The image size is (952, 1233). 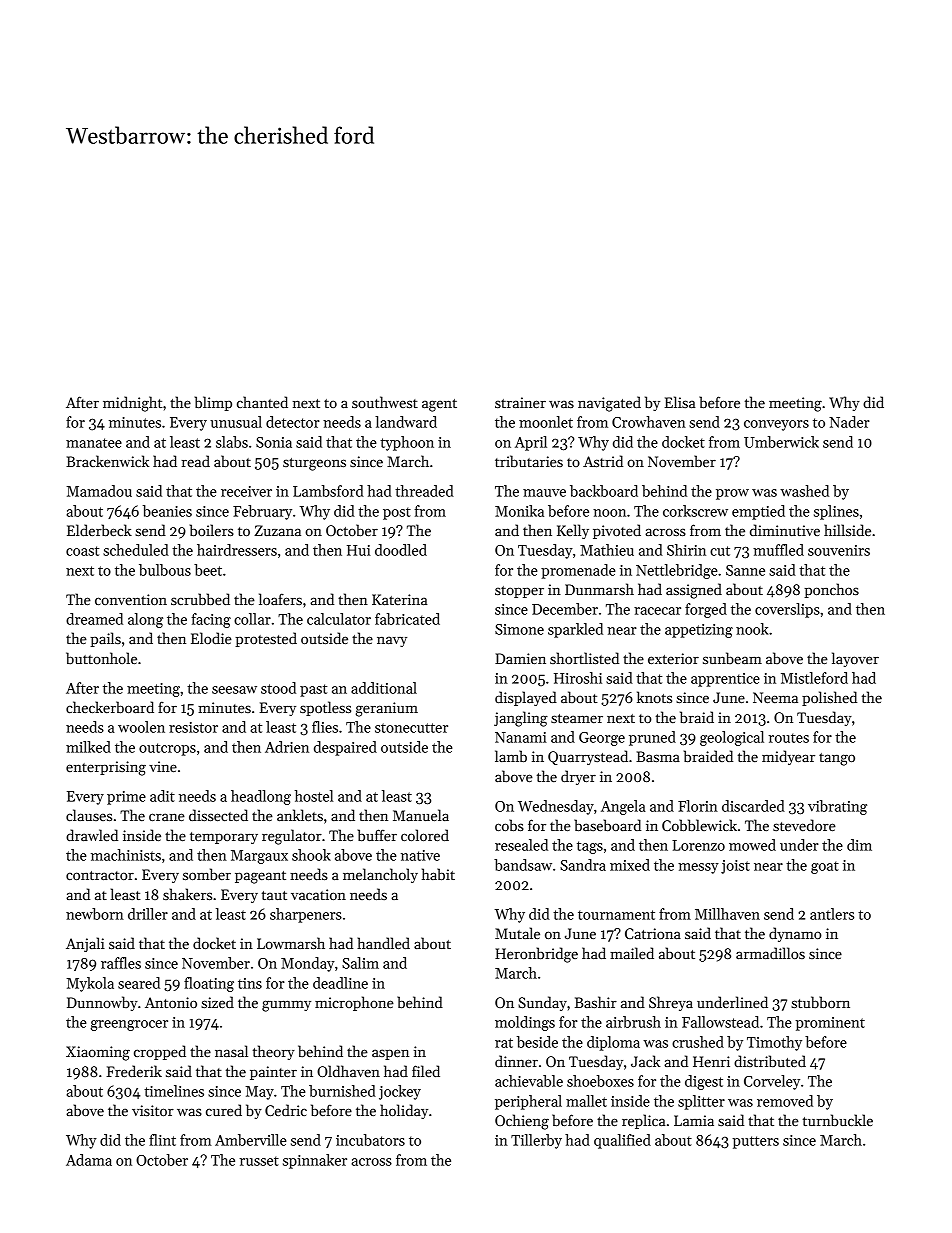 What do you see at coordinates (542, 1003) in the page?
I see `Sunday` at bounding box center [542, 1003].
